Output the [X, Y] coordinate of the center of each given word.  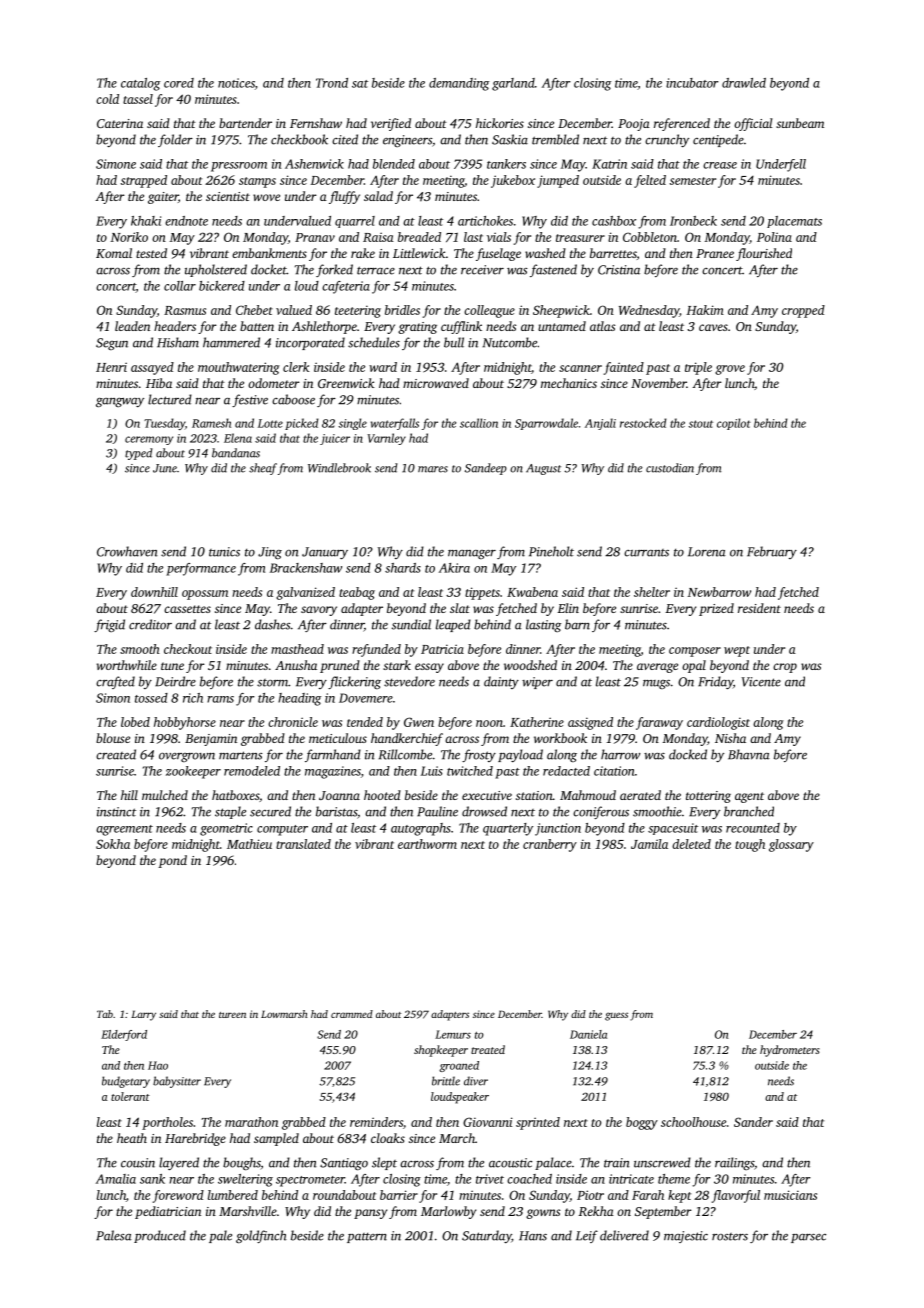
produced [160, 1236]
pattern [367, 1238]
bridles [402, 310]
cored [179, 83]
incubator [692, 83]
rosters [730, 1237]
